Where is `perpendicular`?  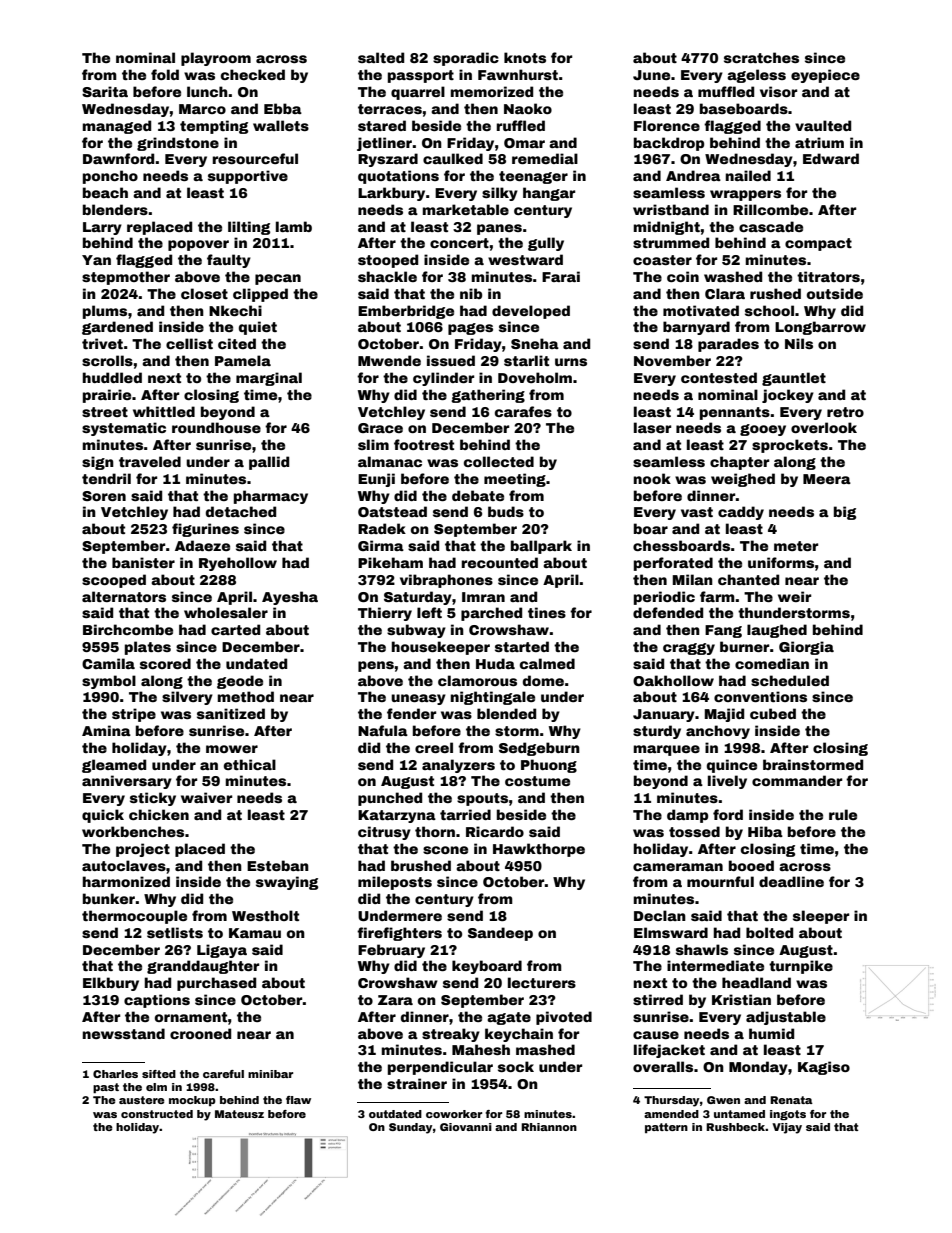 perpendicular is located at coordinates (440, 1068).
